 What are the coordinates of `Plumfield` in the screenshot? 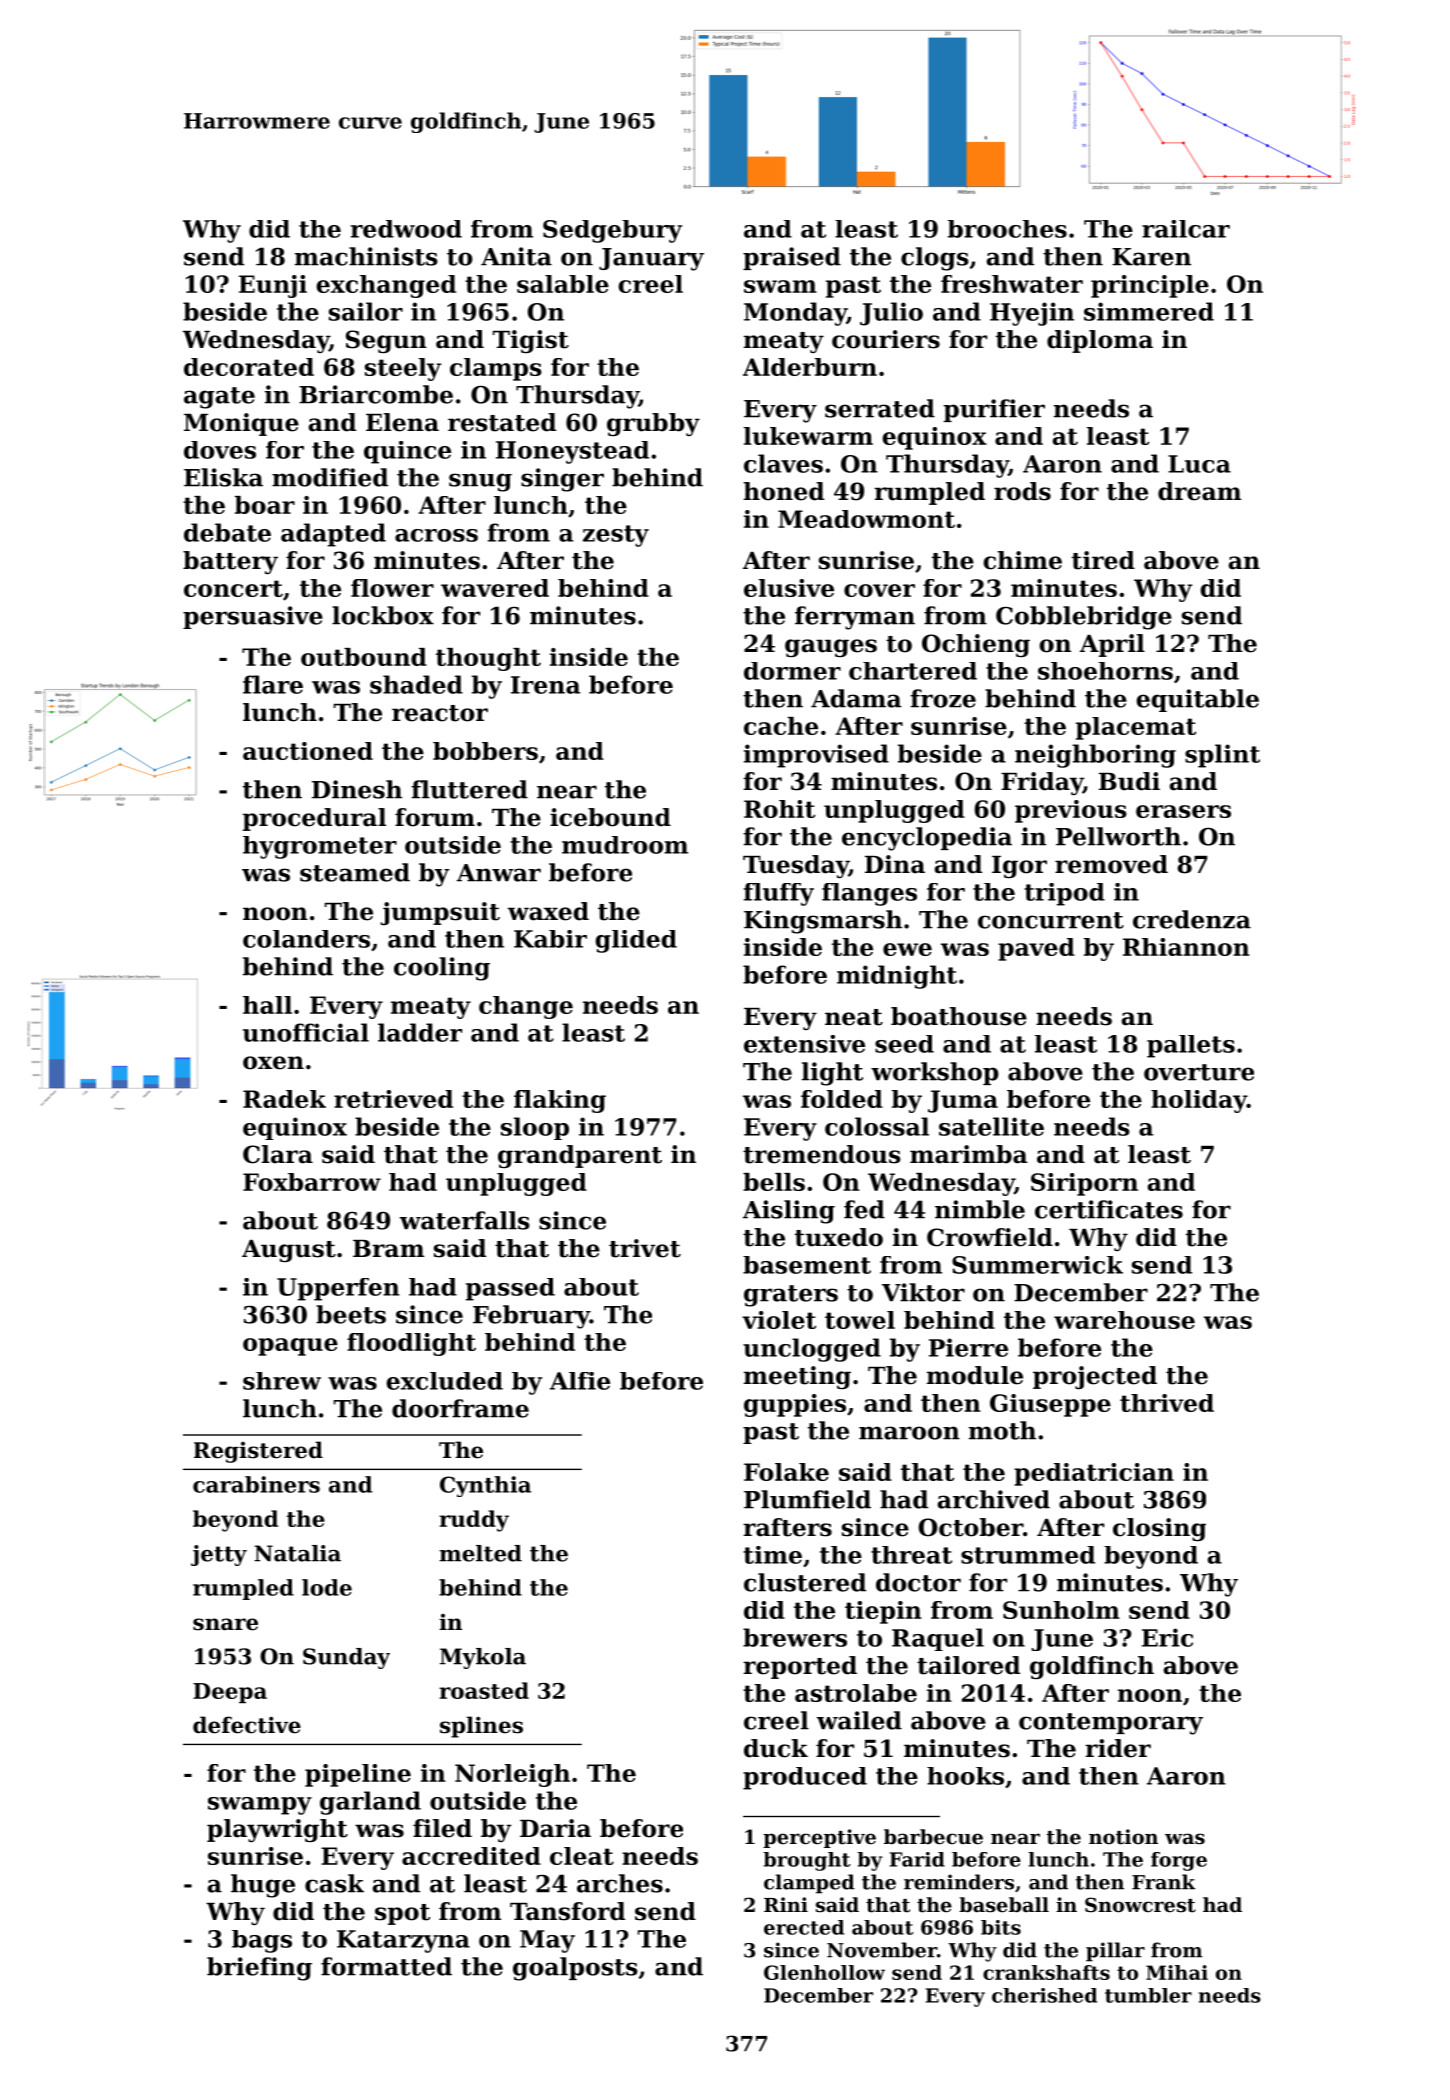 It's located at (807, 1499).
